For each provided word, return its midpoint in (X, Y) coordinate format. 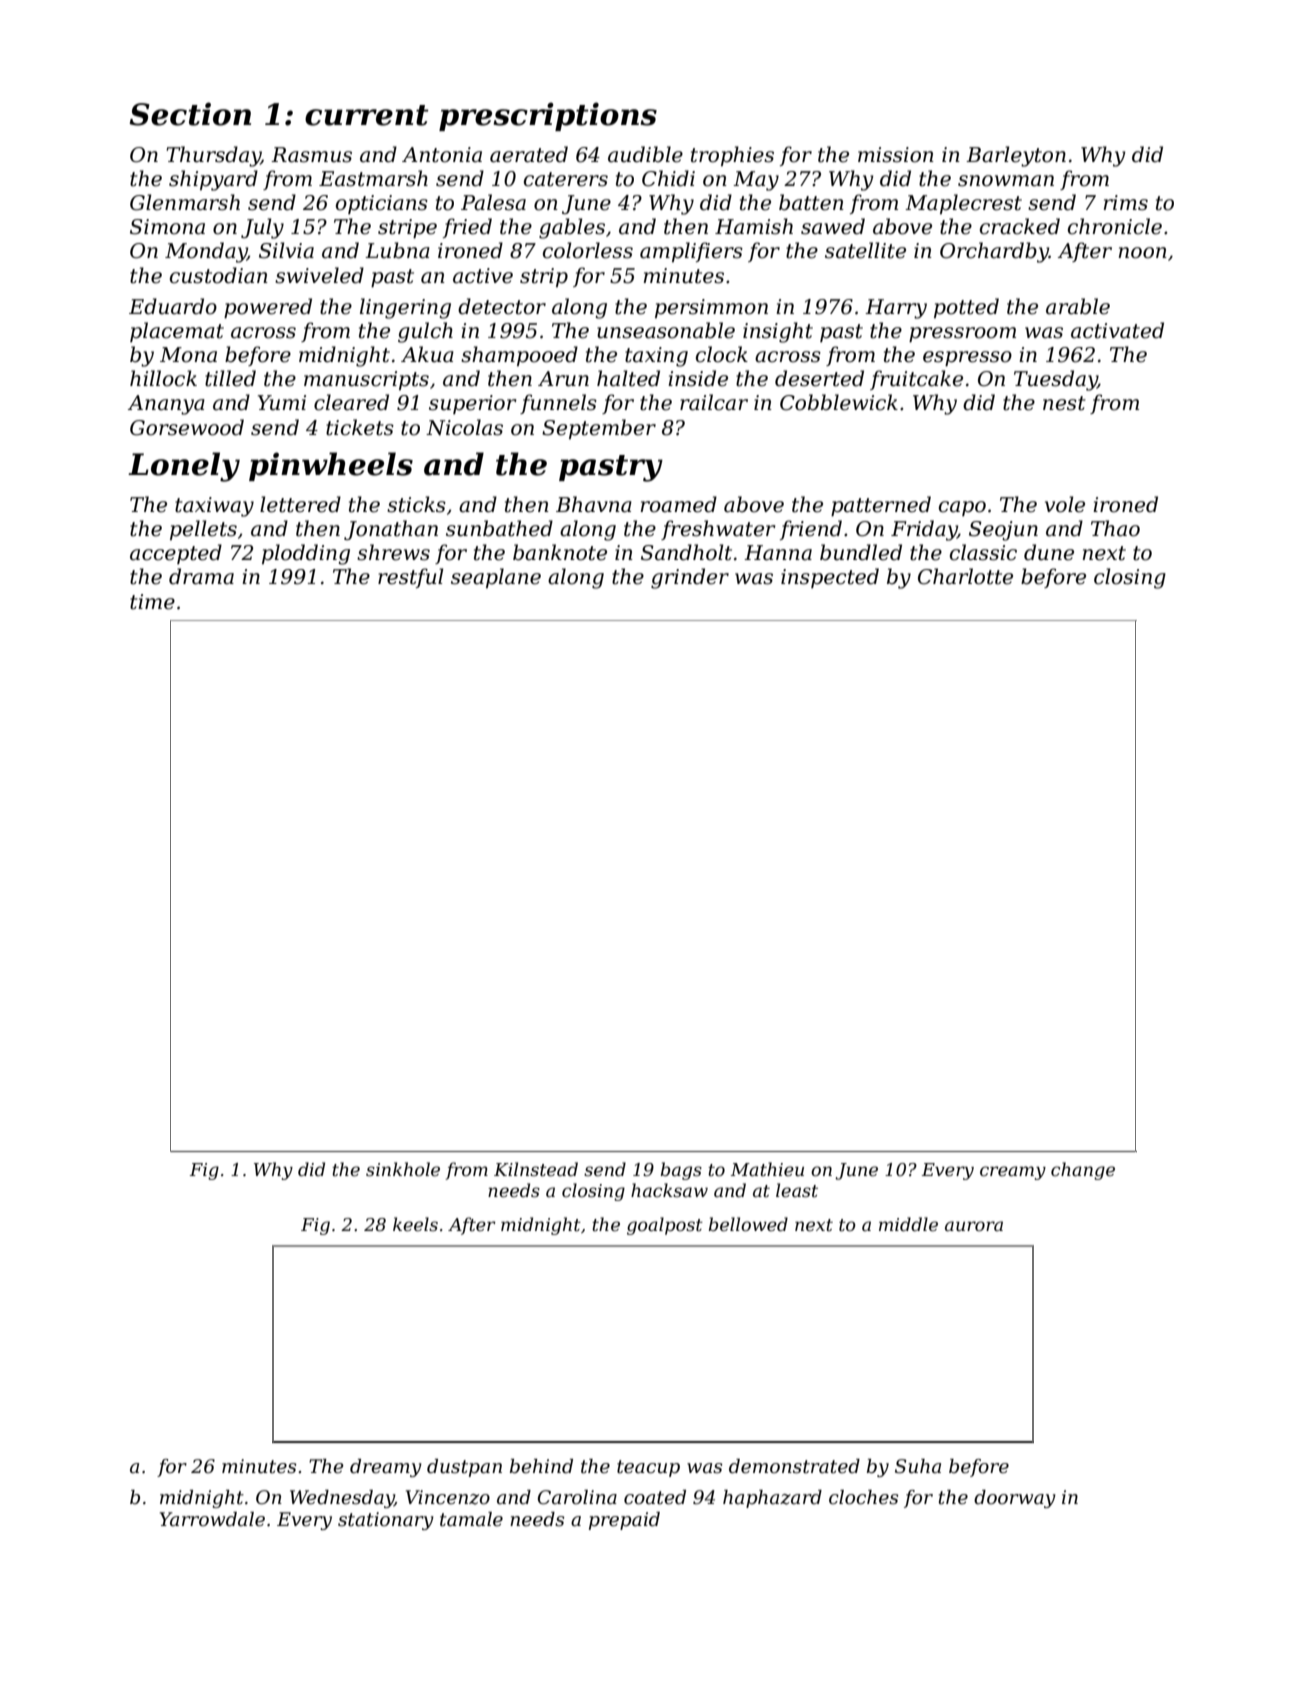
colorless (588, 250)
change (1083, 1171)
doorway (1015, 1499)
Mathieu (767, 1169)
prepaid (624, 1521)
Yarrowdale (212, 1519)
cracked (1020, 226)
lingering (405, 308)
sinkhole (403, 1169)
